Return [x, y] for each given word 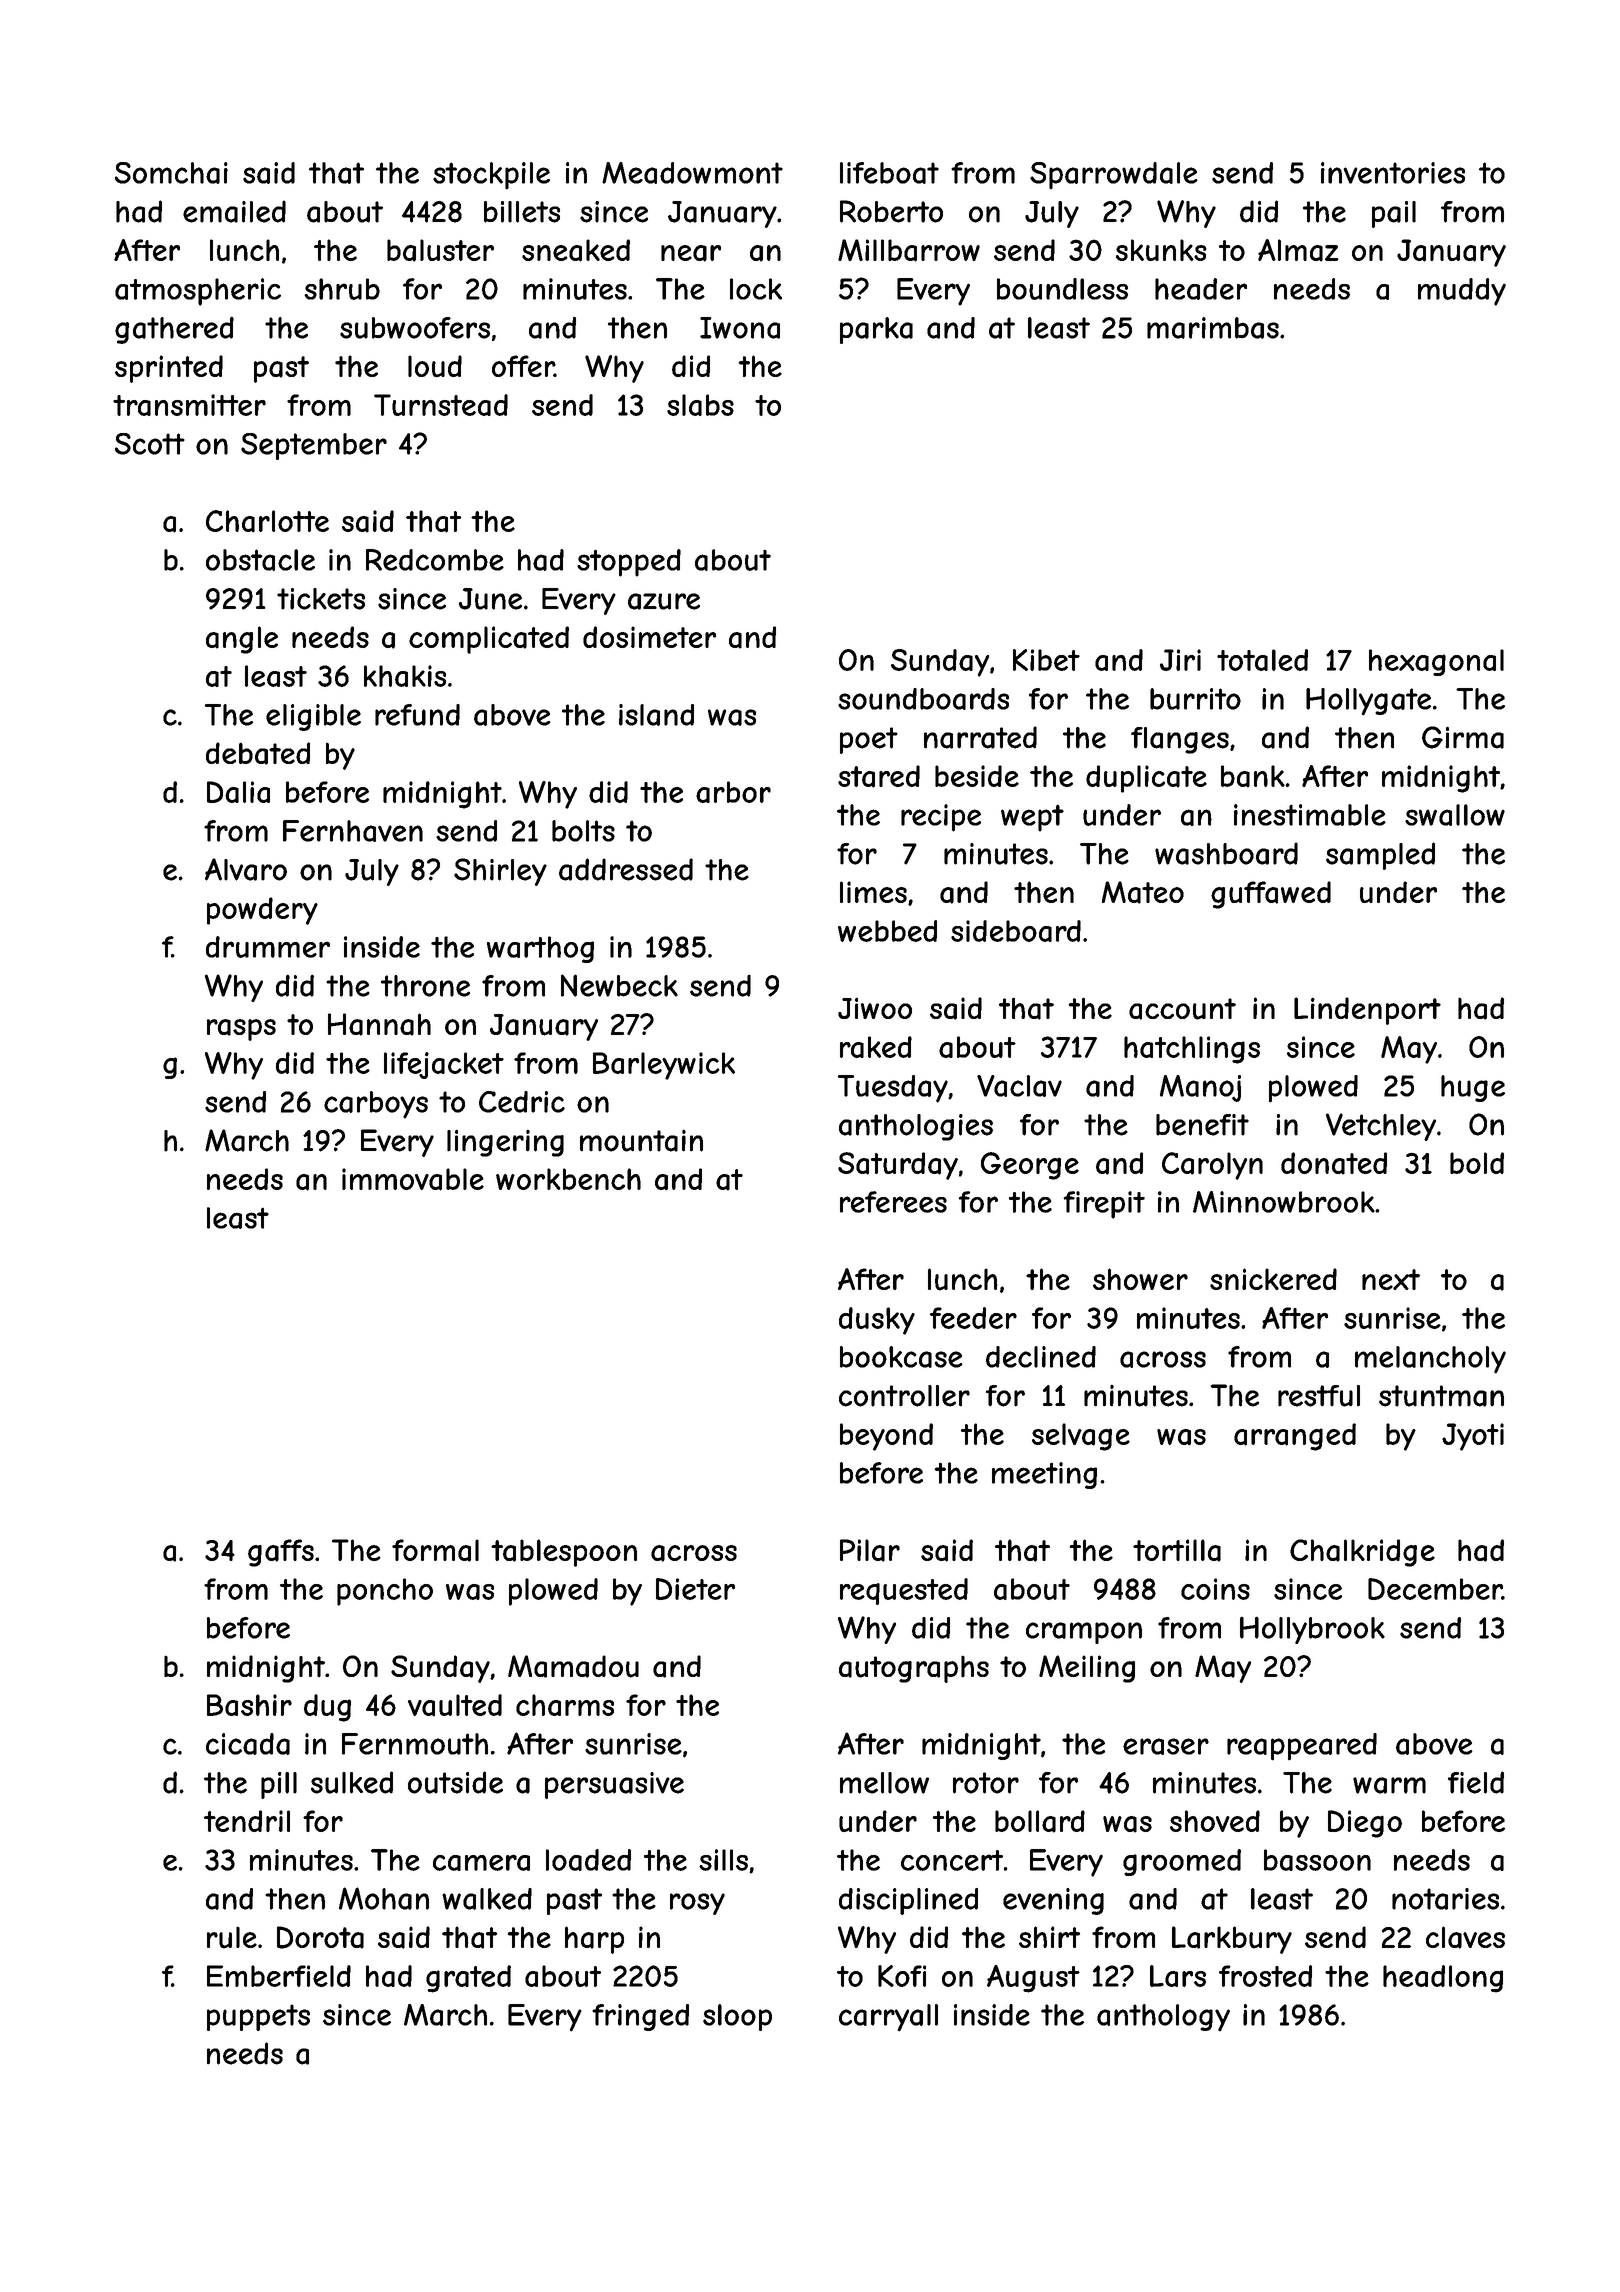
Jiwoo [875, 1008]
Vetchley [1381, 1127]
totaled [1262, 660]
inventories [1393, 173]
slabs [700, 405]
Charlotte [267, 521]
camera [481, 1862]
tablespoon [564, 1553]
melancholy [1430, 1360]
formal [435, 1550]
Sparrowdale [1114, 175]
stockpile [491, 176]
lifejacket [444, 1065]
